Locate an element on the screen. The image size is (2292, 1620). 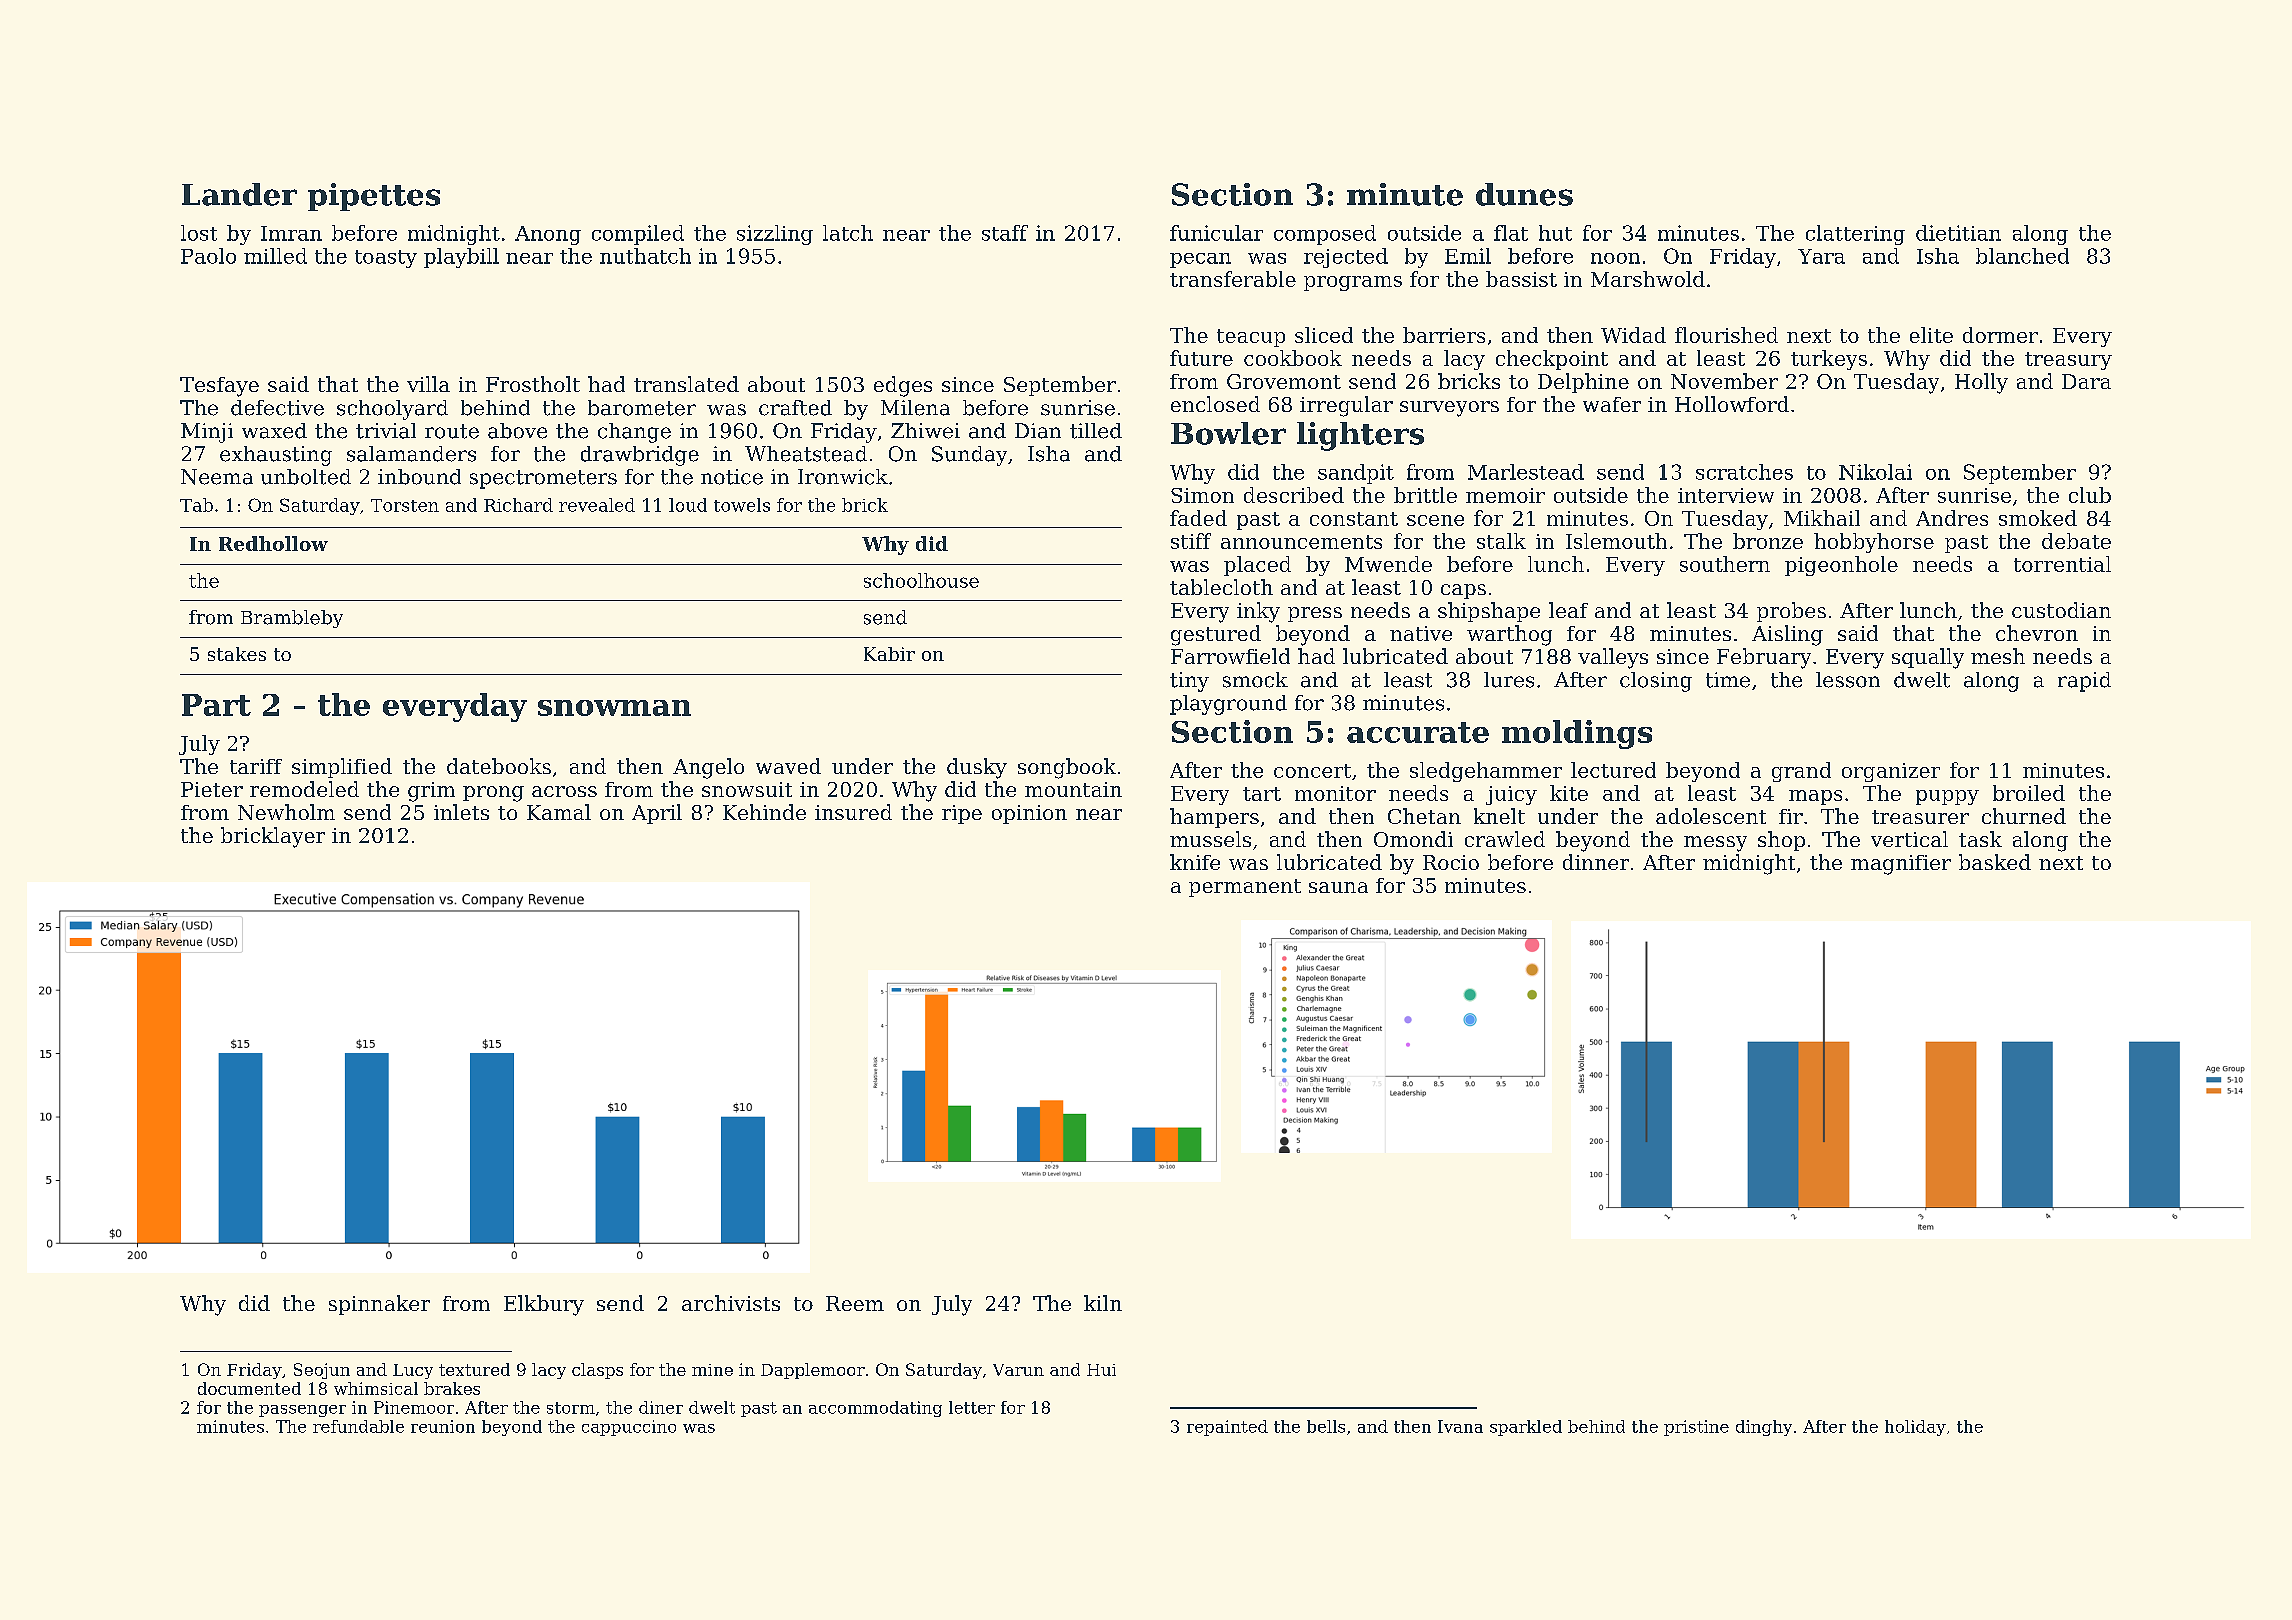
Newholm is located at coordinates (286, 812).
